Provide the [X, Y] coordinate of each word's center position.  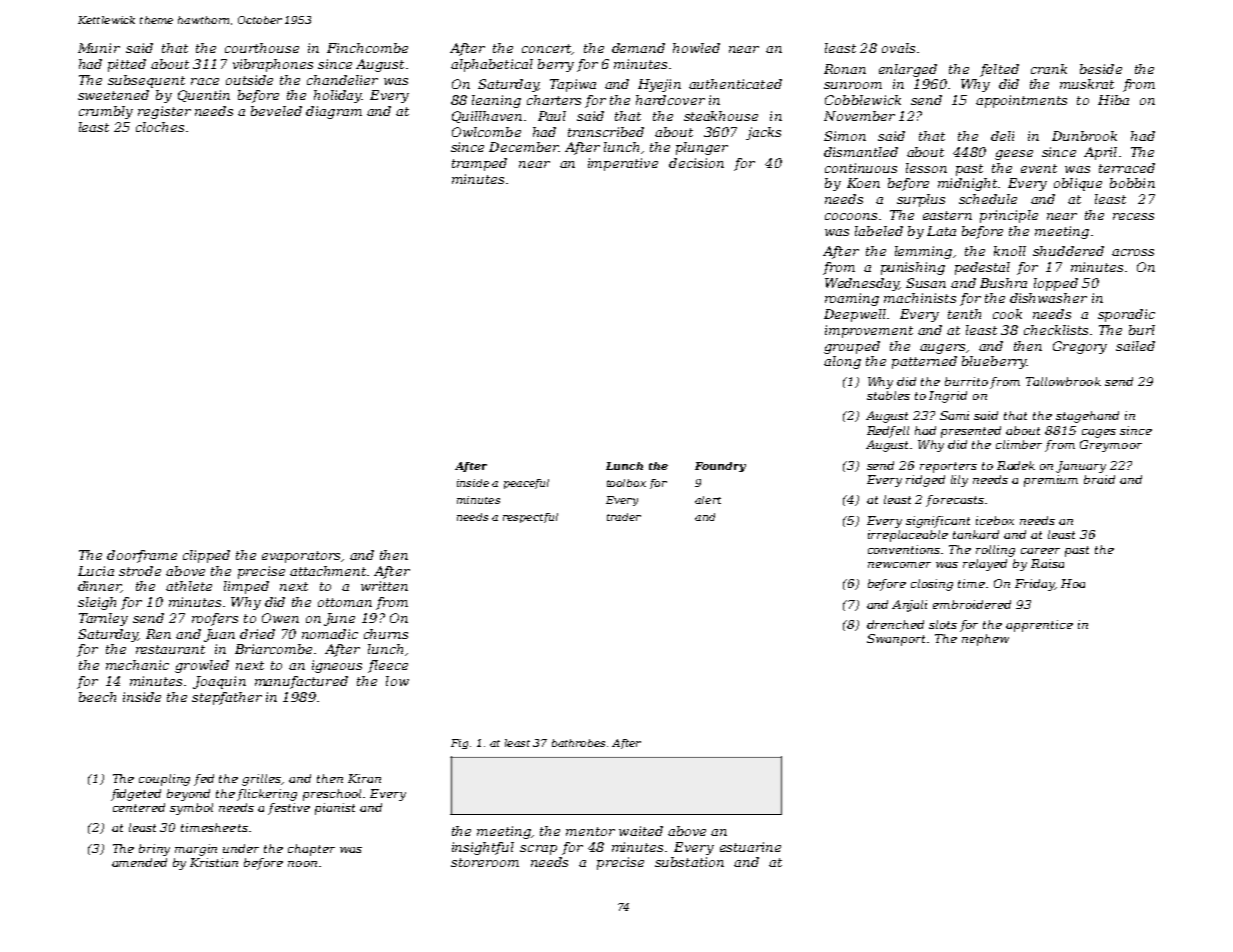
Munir [99, 48]
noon [302, 864]
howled [696, 48]
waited [641, 831]
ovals [898, 48]
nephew [985, 640]
